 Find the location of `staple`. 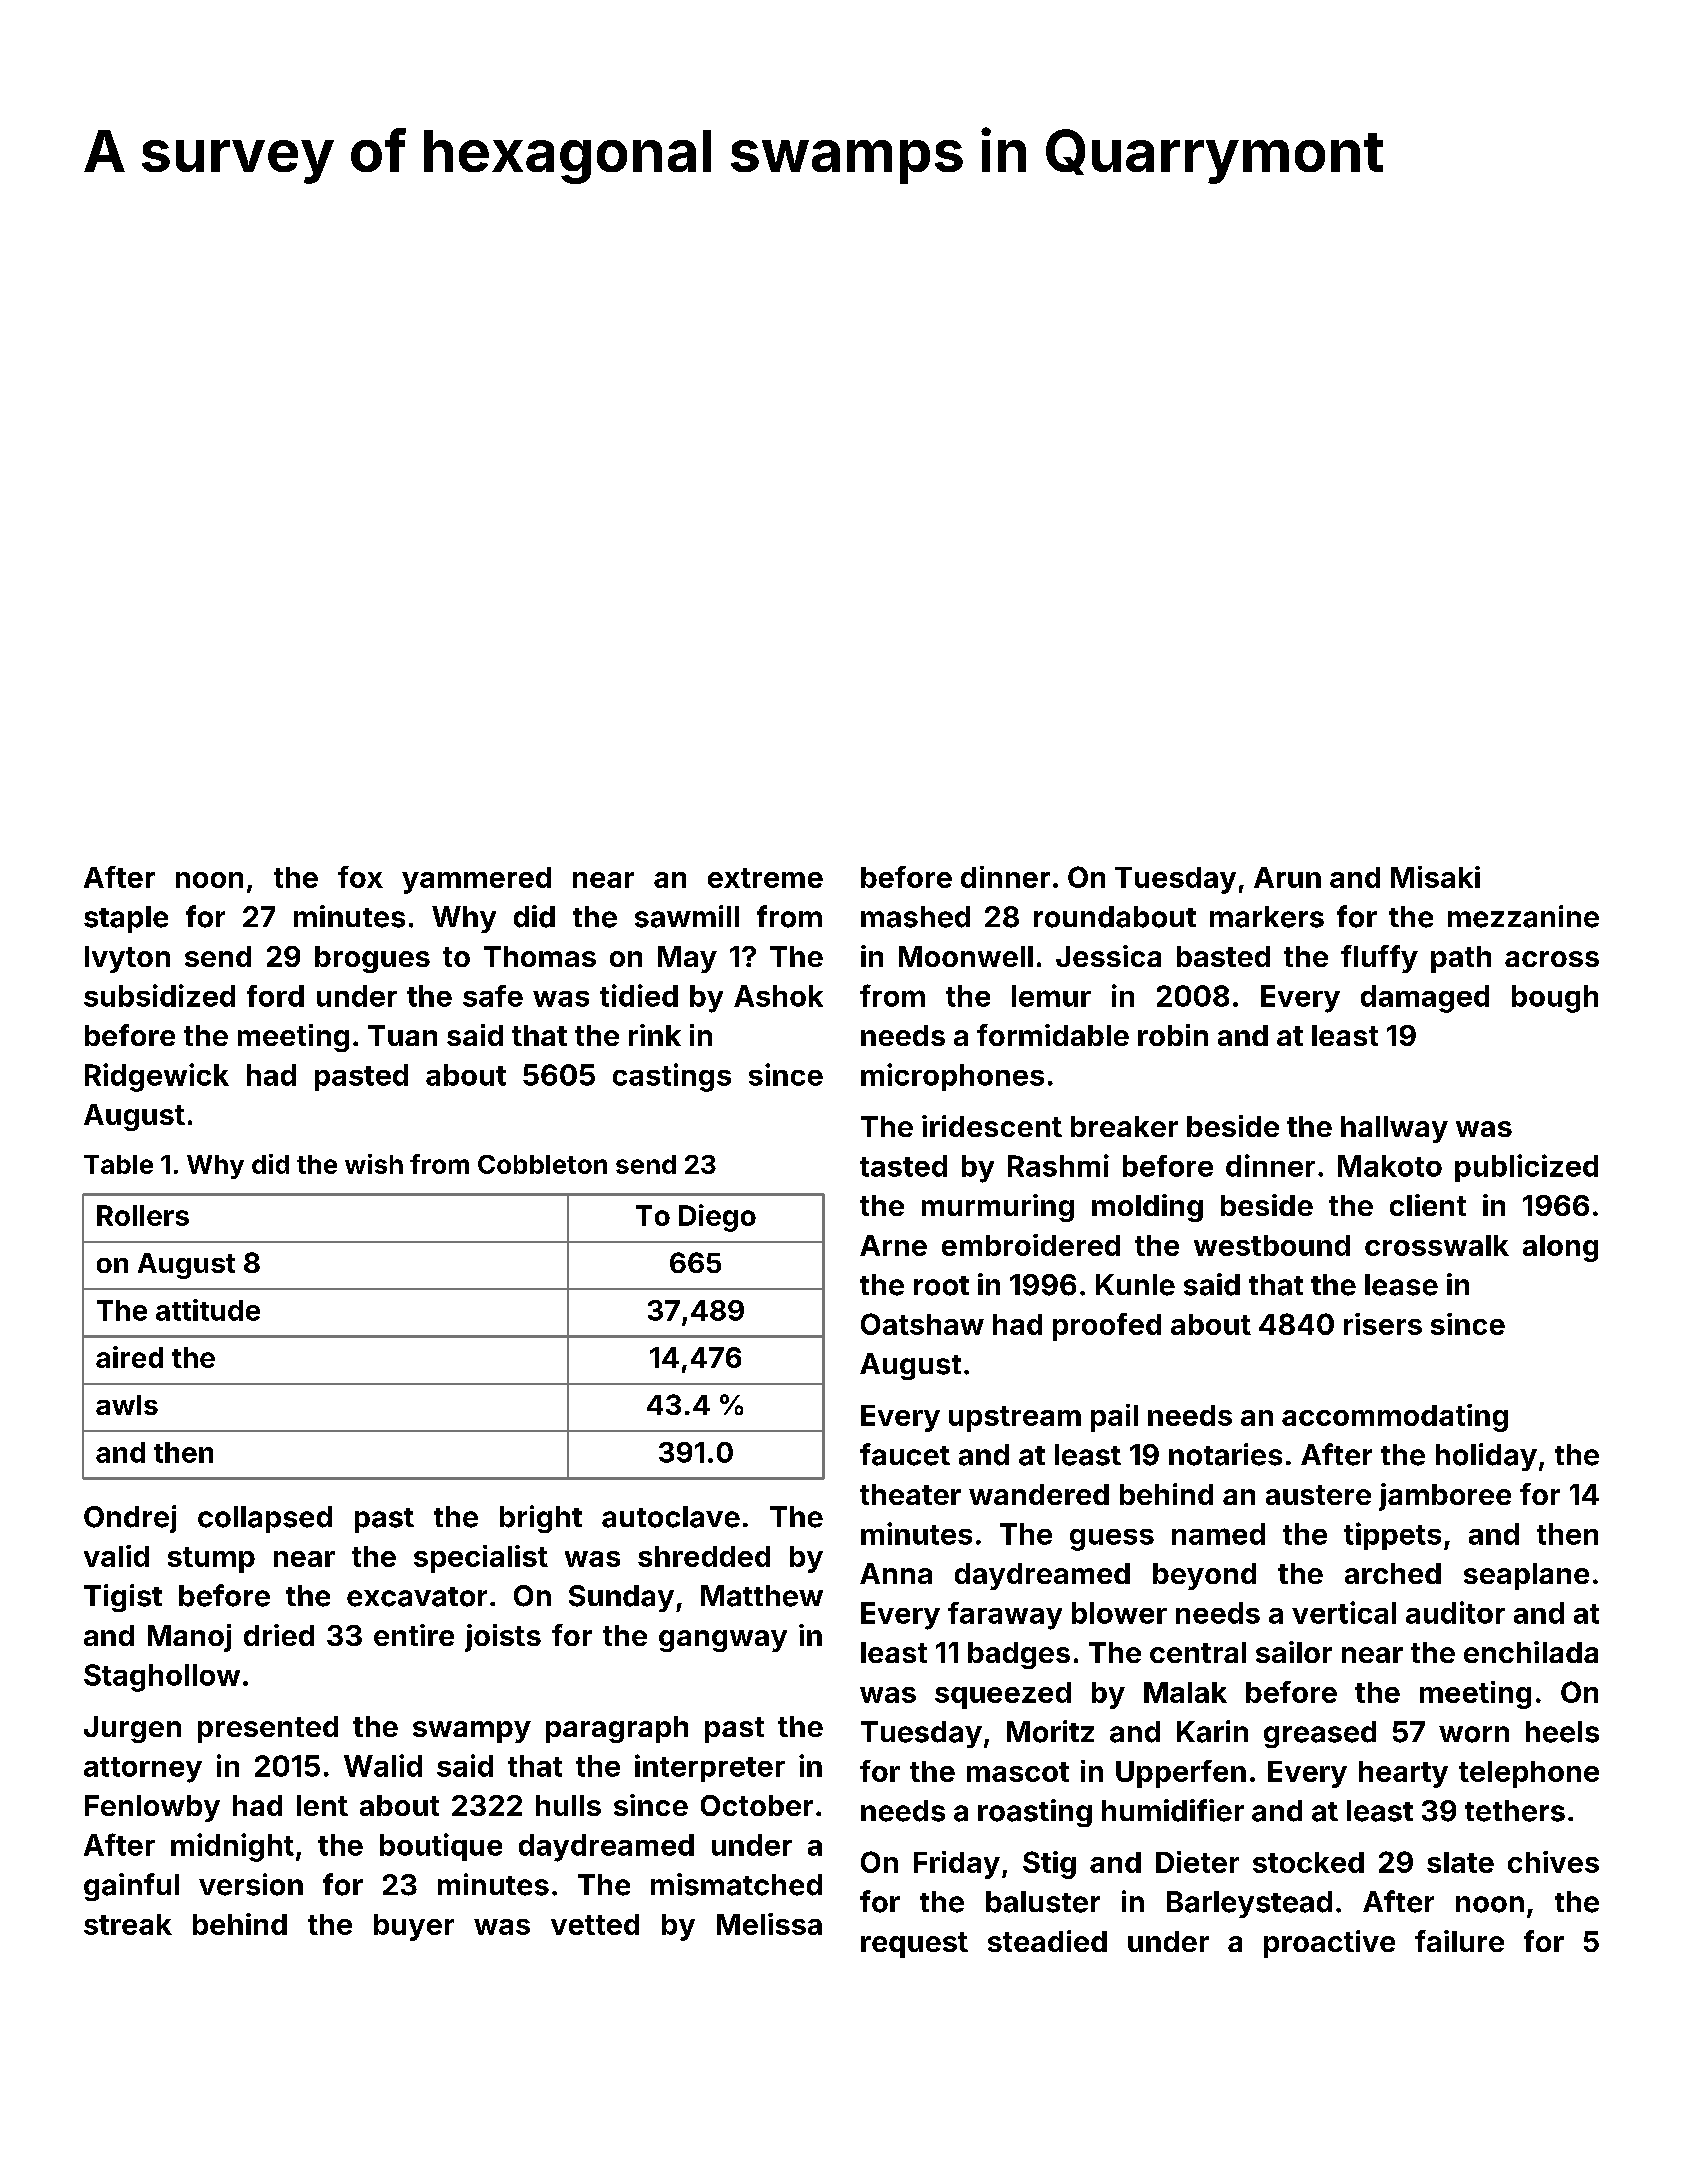

staple is located at coordinates (126, 919).
